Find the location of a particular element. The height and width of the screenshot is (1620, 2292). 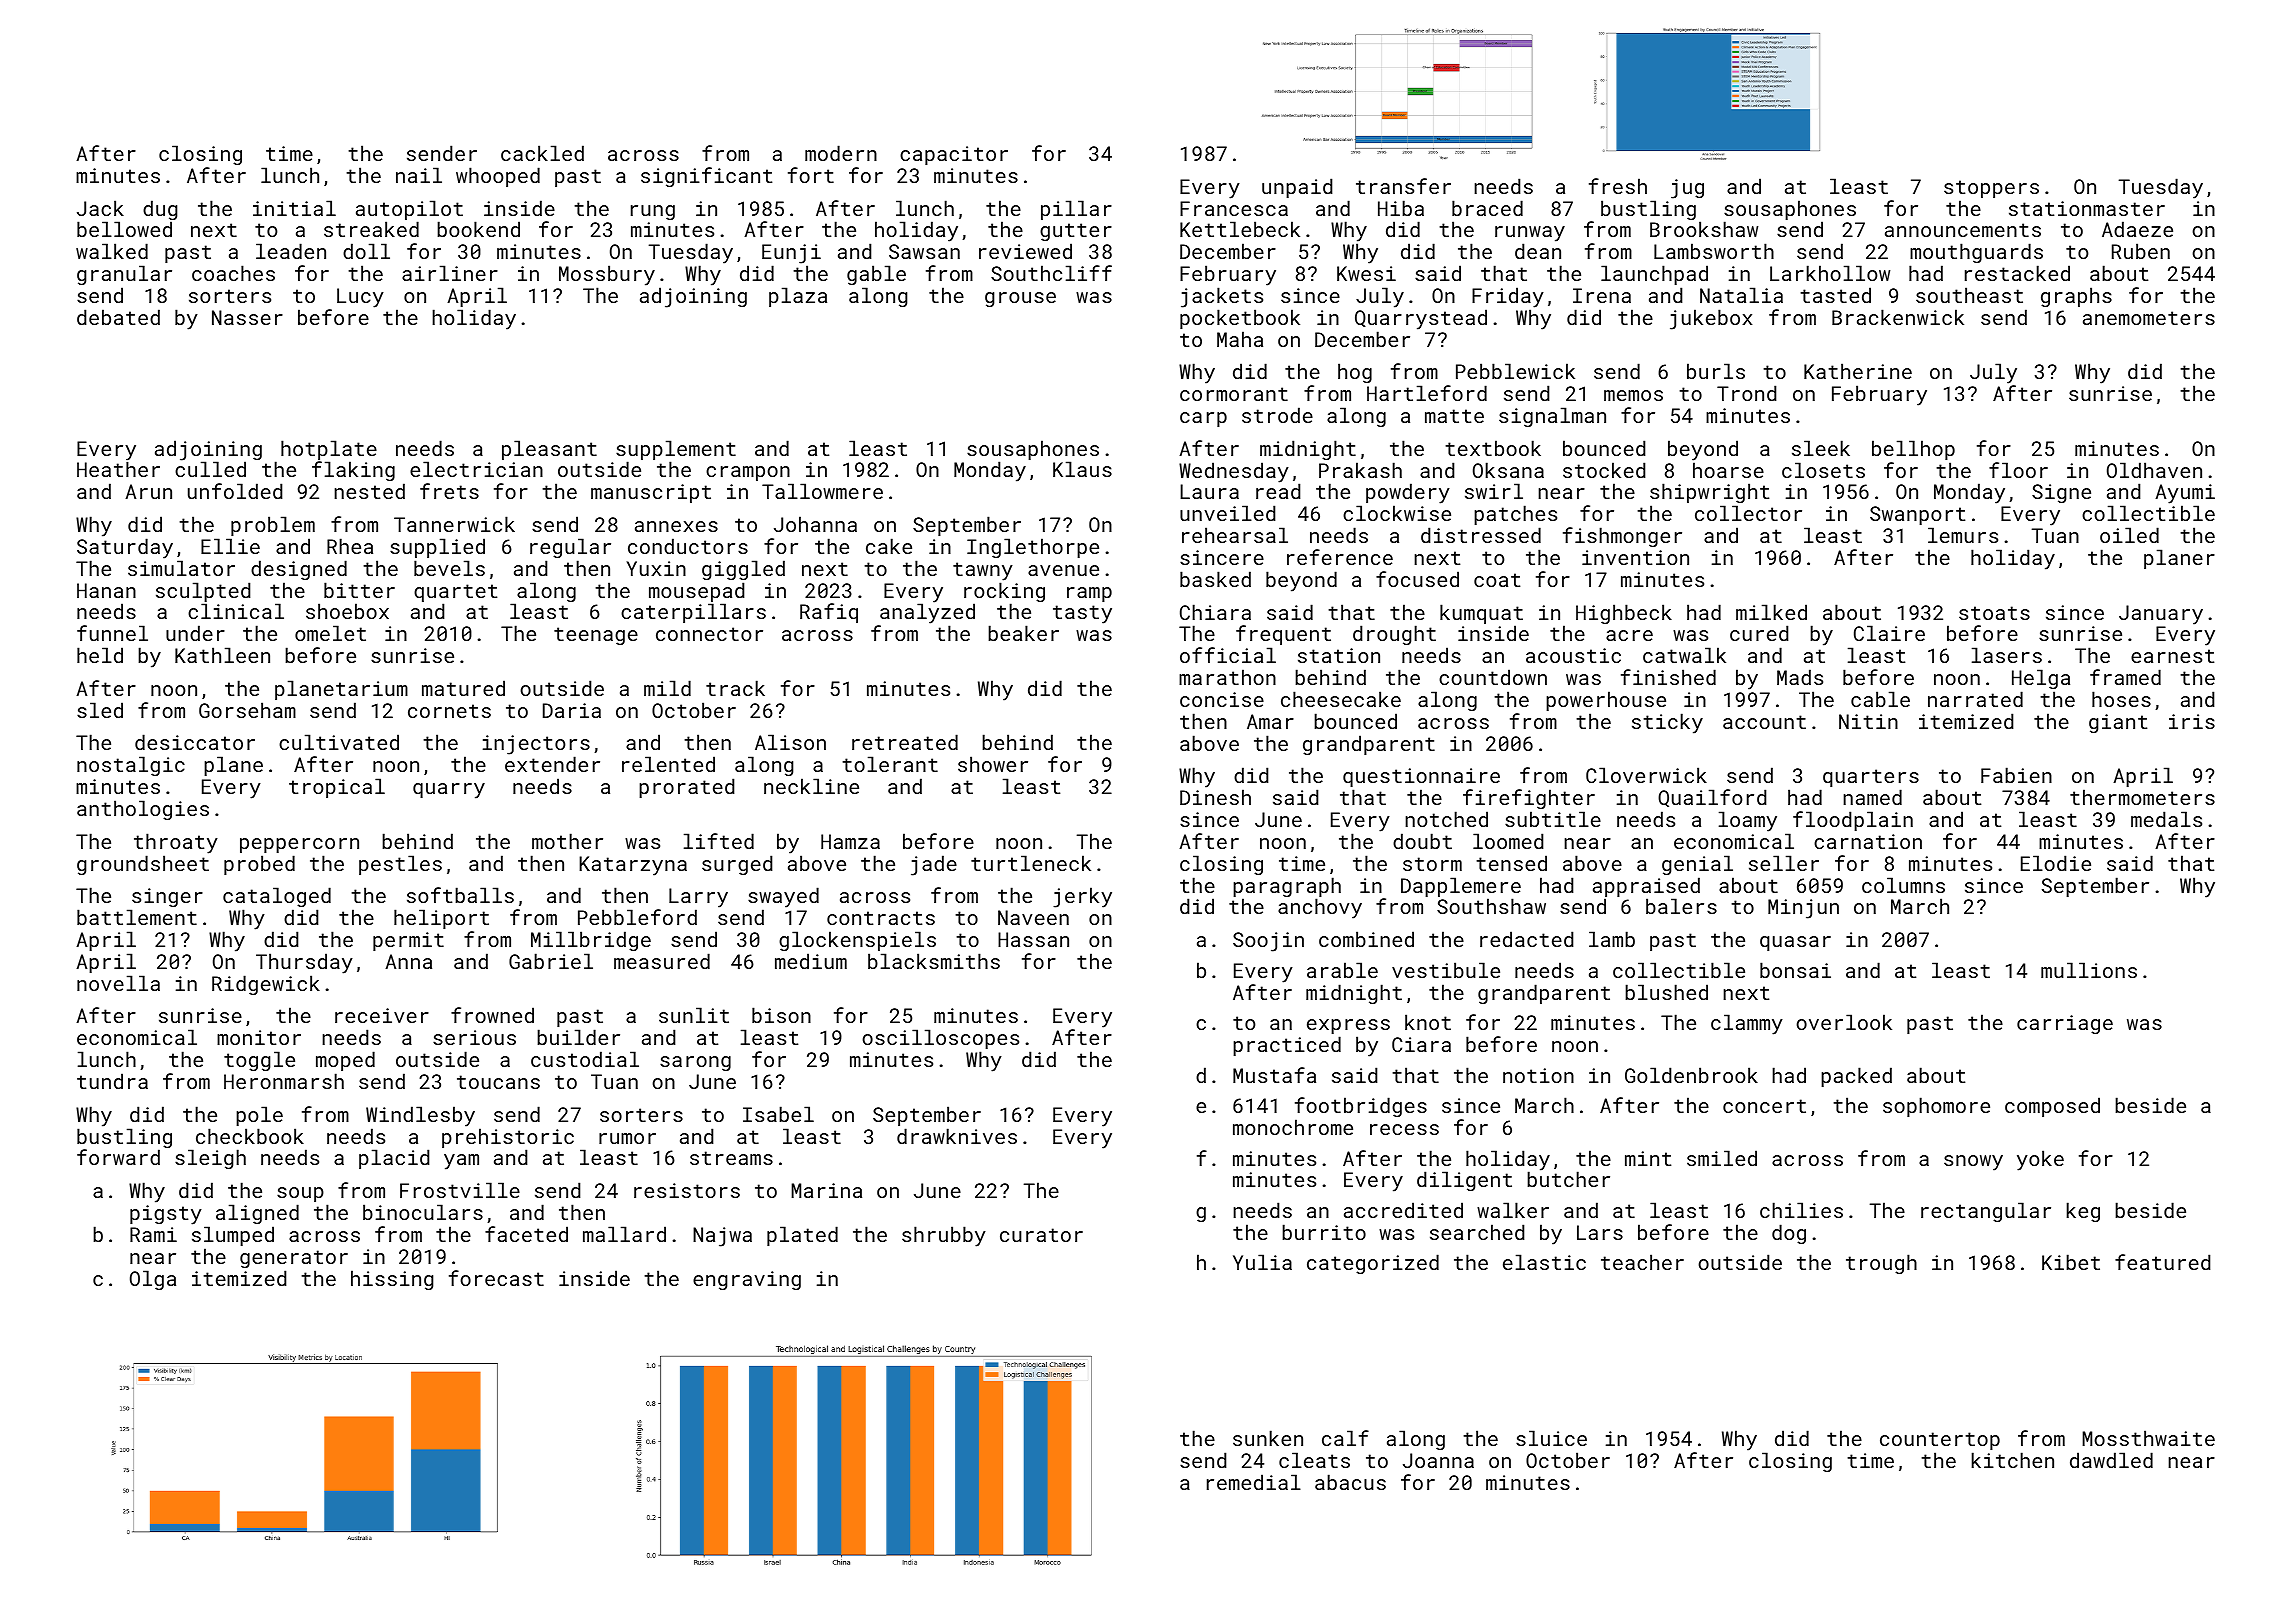

Olga is located at coordinates (153, 1280).
